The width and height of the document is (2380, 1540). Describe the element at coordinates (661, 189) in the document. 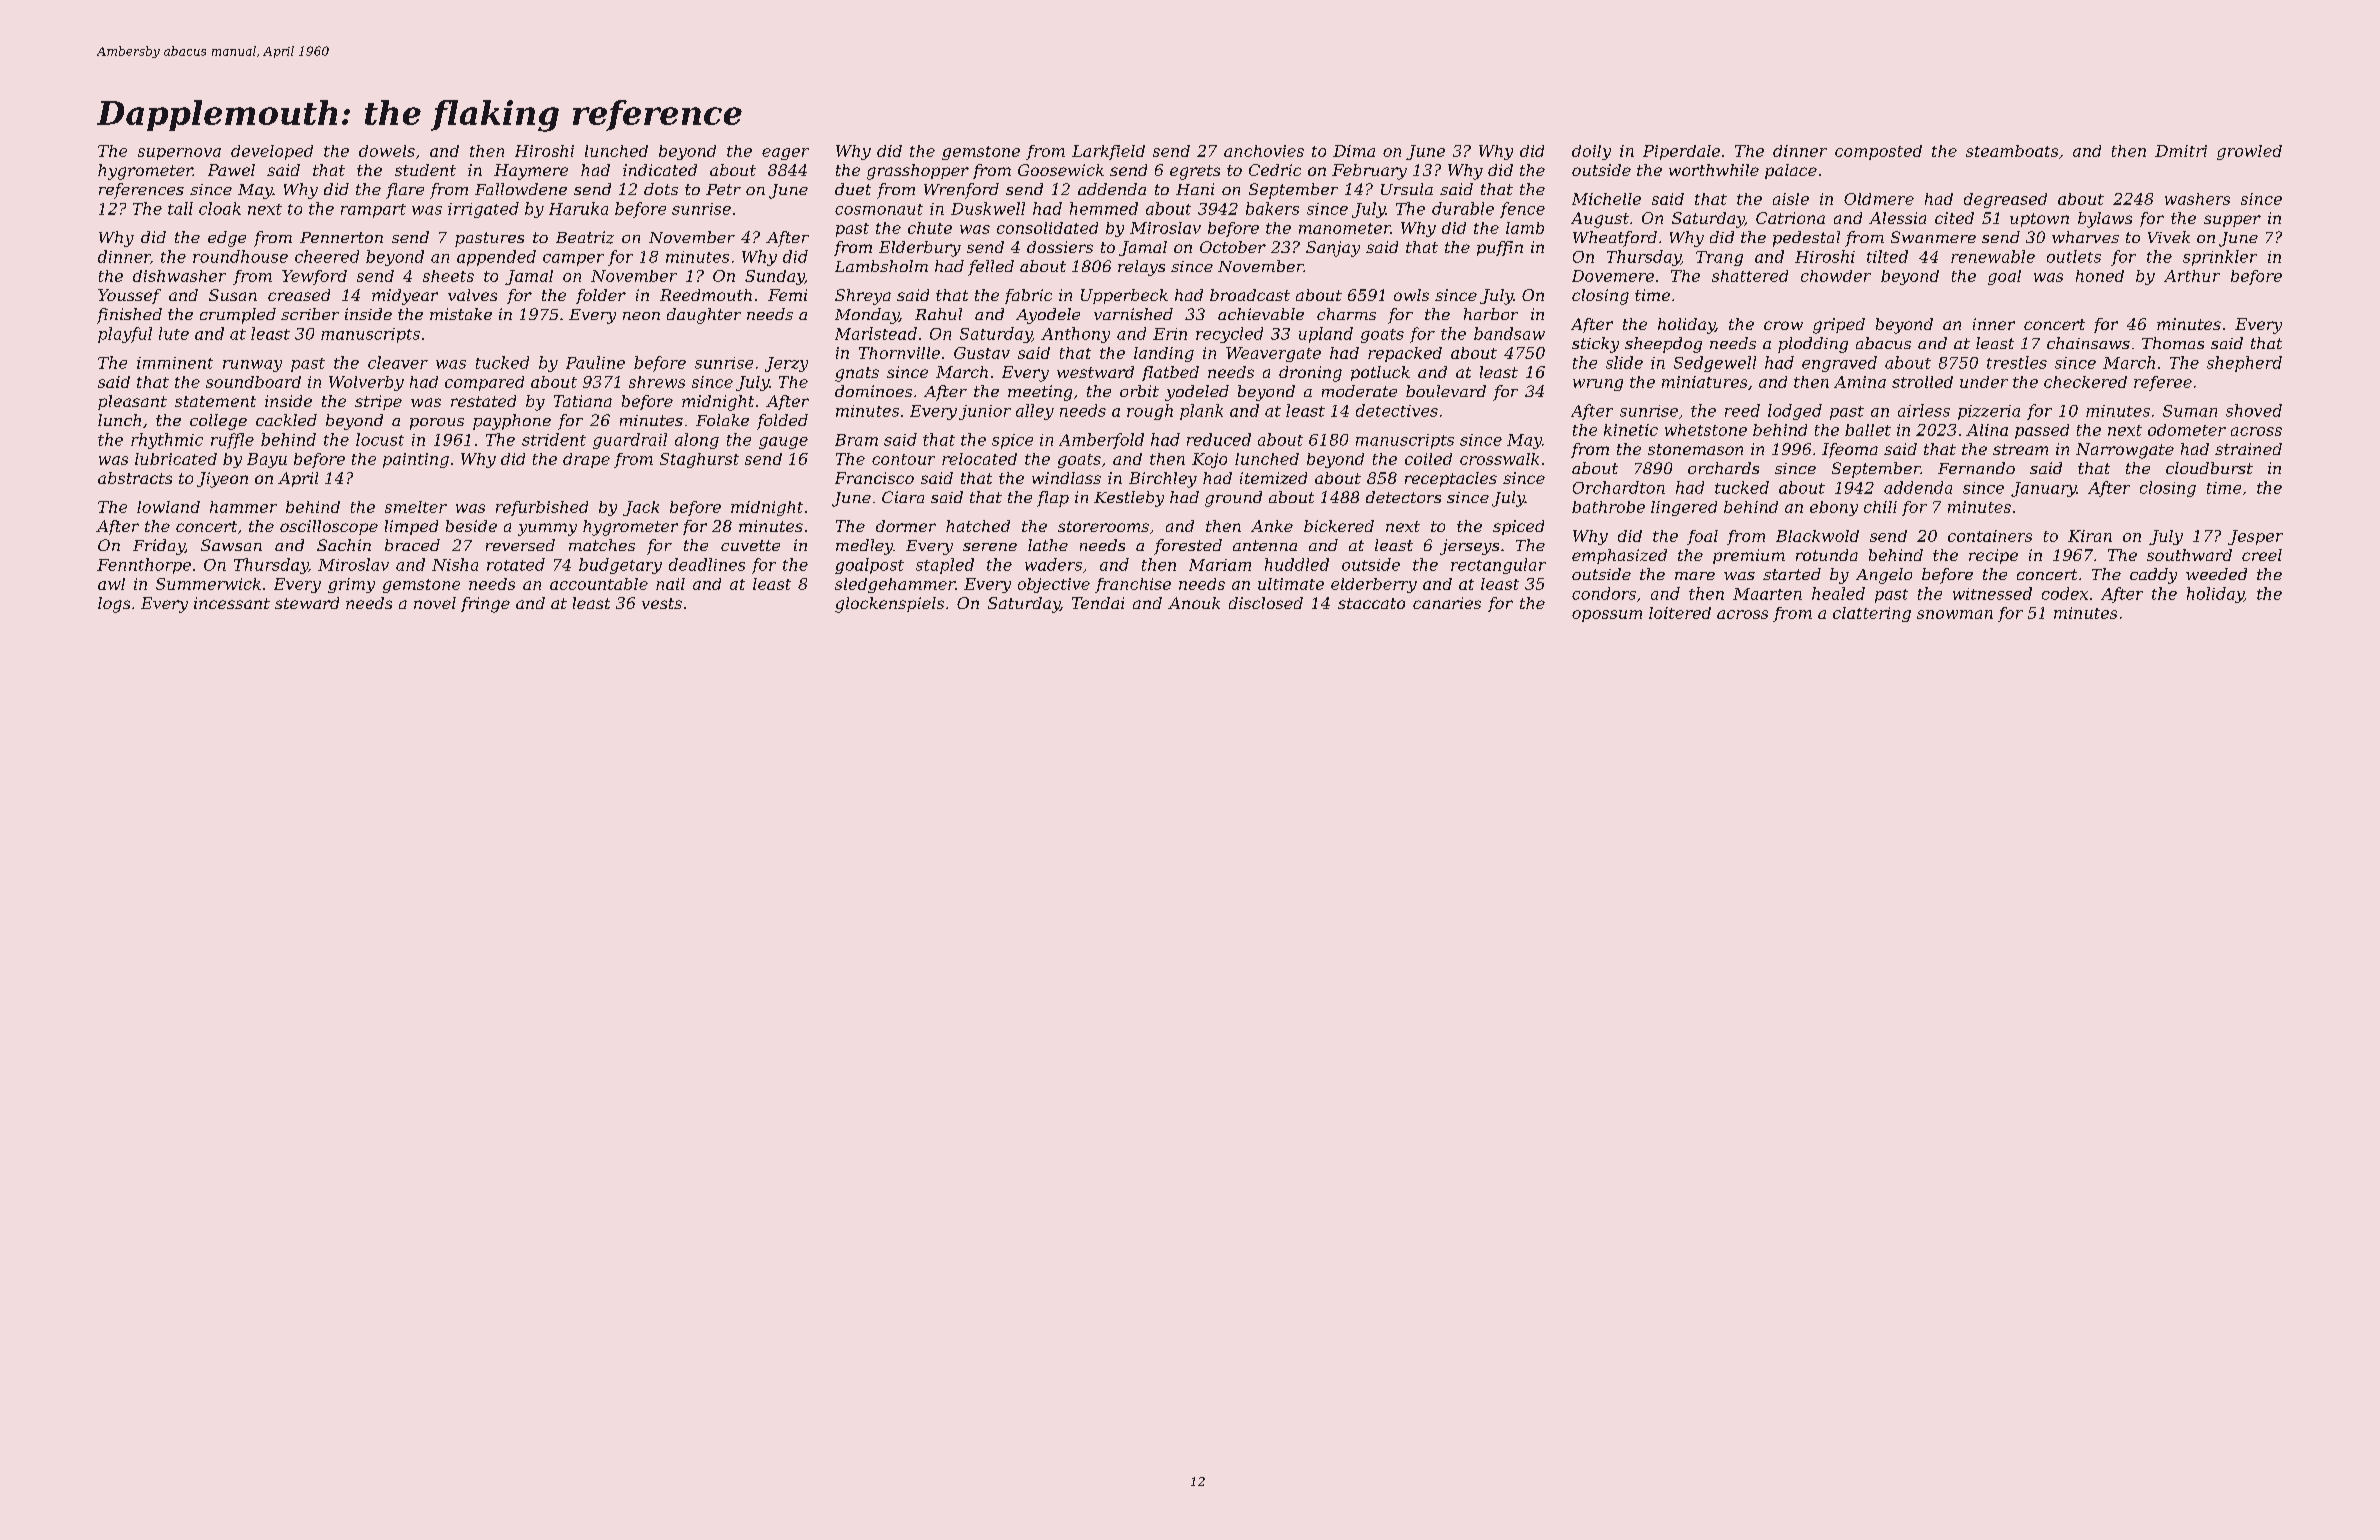

I see `dots` at that location.
